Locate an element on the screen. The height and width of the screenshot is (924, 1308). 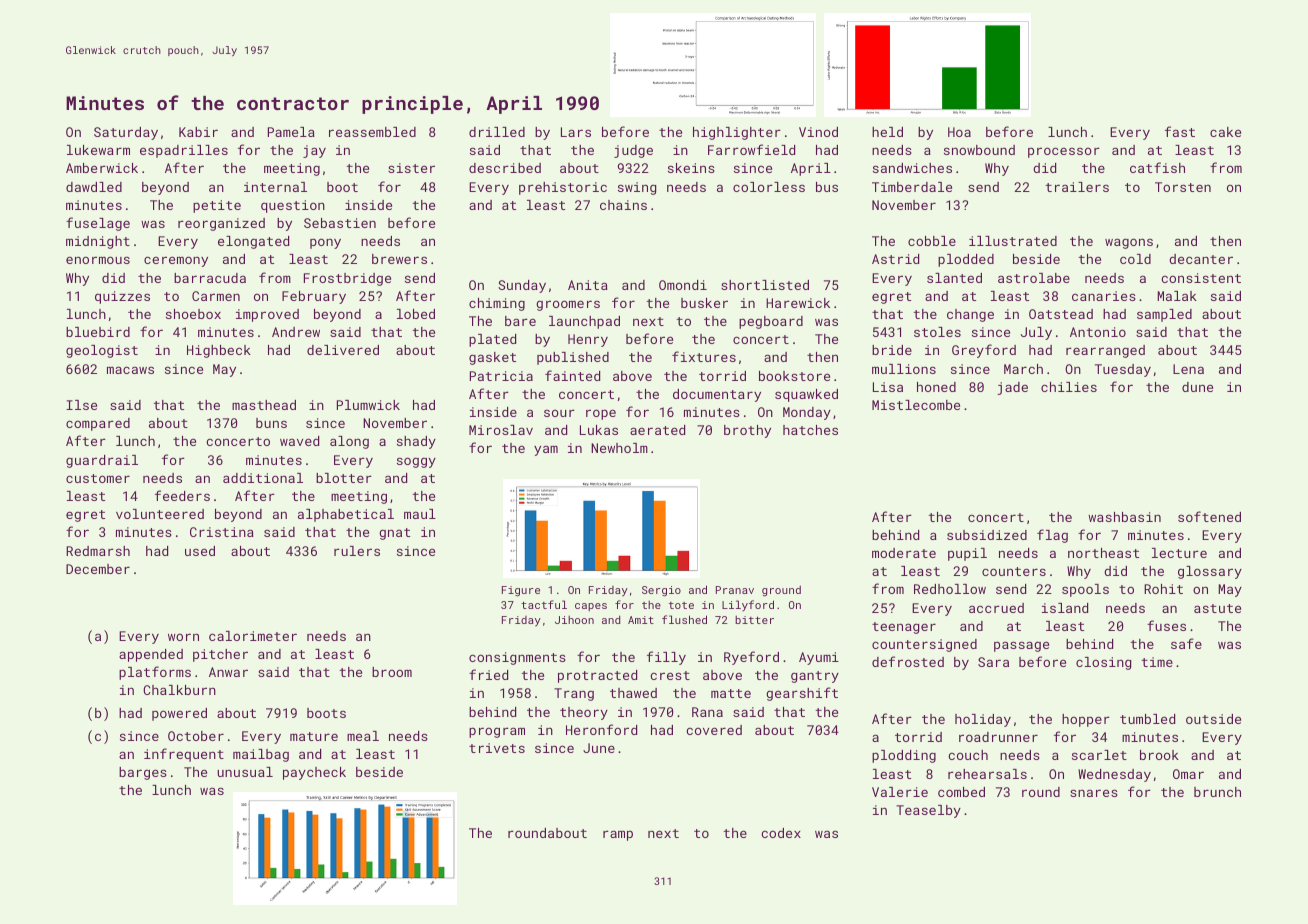
flushed is located at coordinates (684, 619).
